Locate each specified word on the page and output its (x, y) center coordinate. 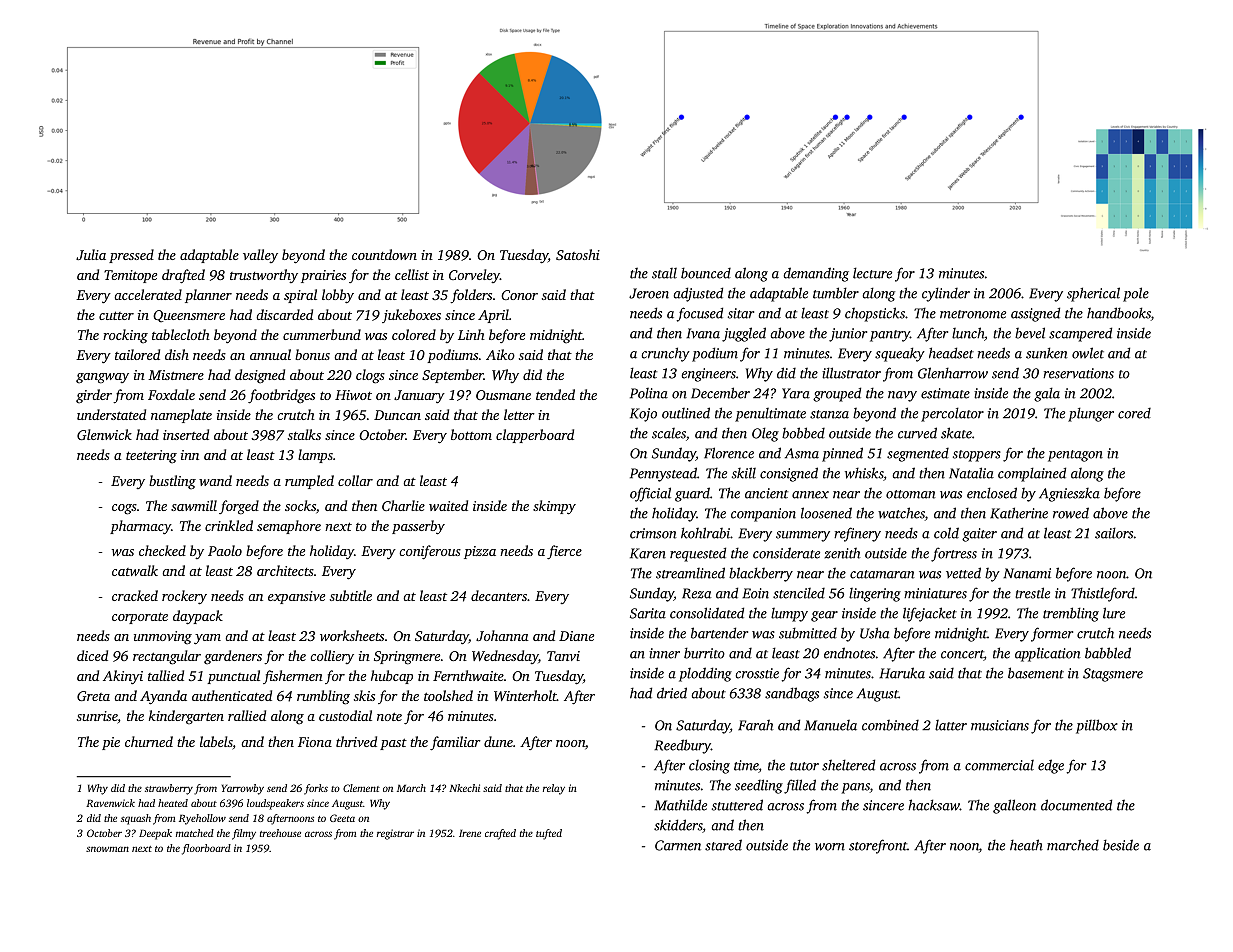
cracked (135, 595)
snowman (107, 849)
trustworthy (264, 276)
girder (94, 396)
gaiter (979, 535)
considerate (786, 553)
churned (149, 741)
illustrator (851, 373)
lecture (872, 273)
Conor (519, 295)
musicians (1000, 725)
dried (672, 693)
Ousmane (503, 395)
